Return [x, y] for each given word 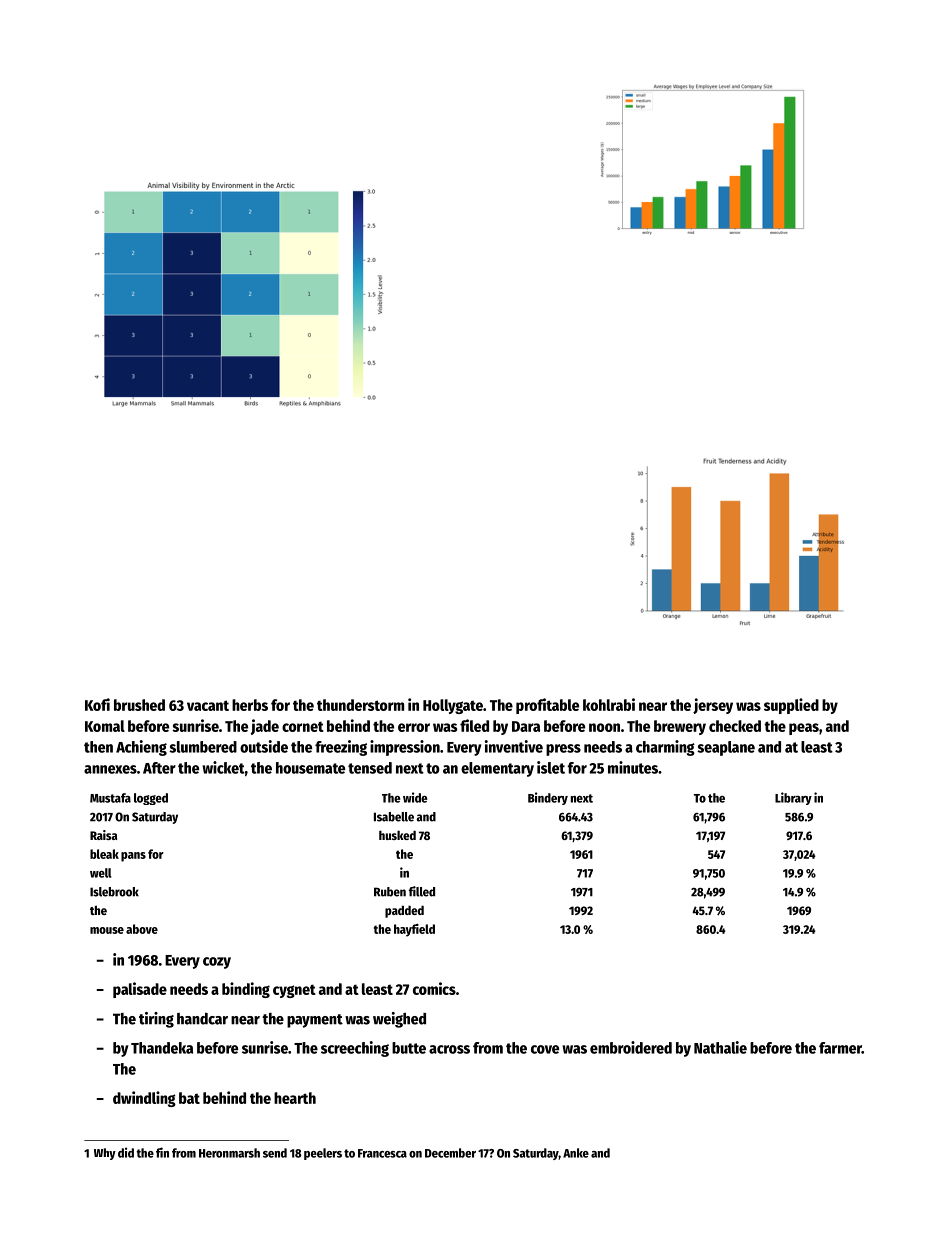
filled [422, 891]
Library [793, 798]
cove [545, 1049]
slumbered [203, 747]
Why [105, 1154]
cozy [217, 963]
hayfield [414, 930]
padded [404, 911]
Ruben [390, 892]
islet [551, 767]
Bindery [548, 798]
